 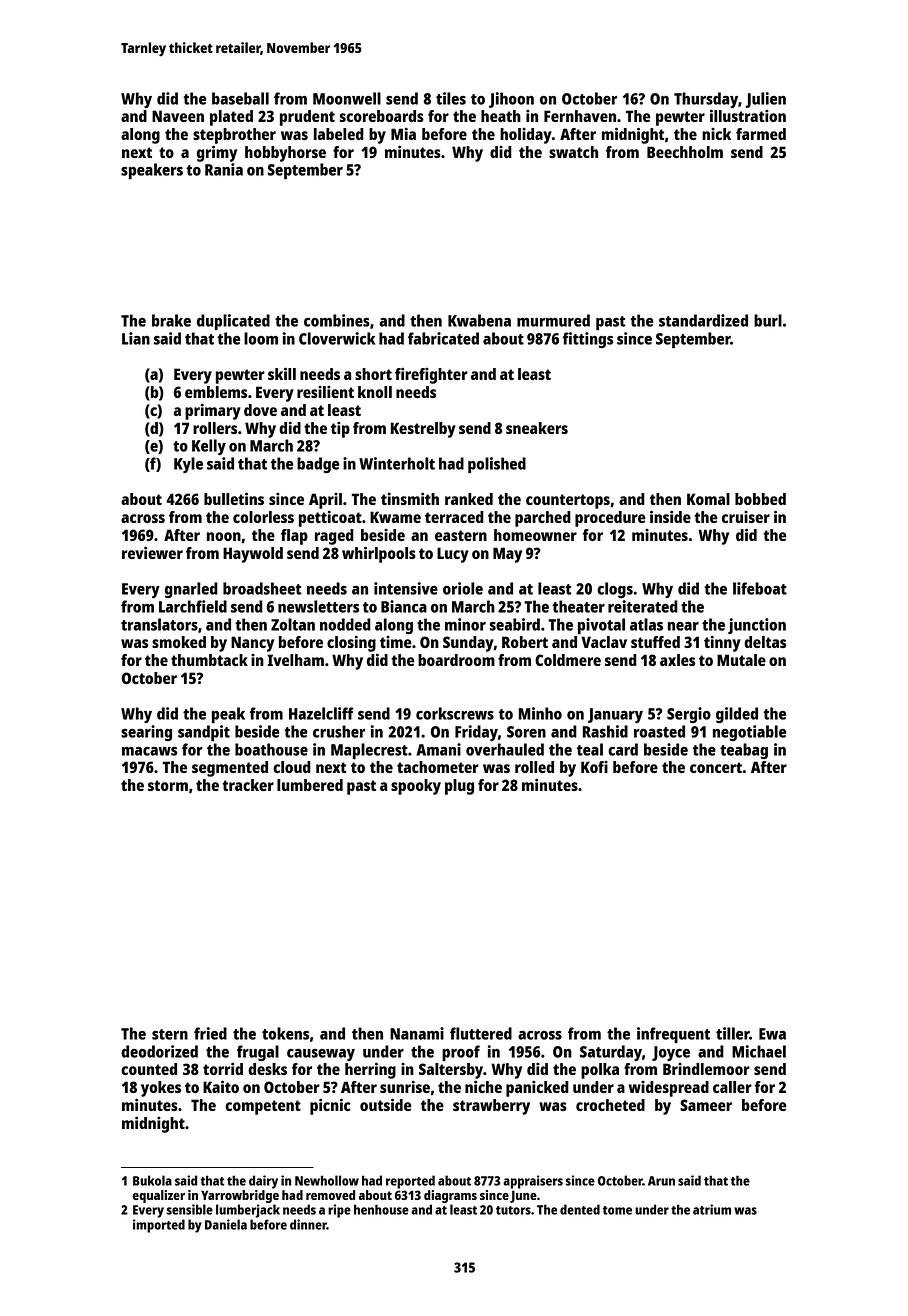 I want to click on bobbed, so click(x=760, y=499).
